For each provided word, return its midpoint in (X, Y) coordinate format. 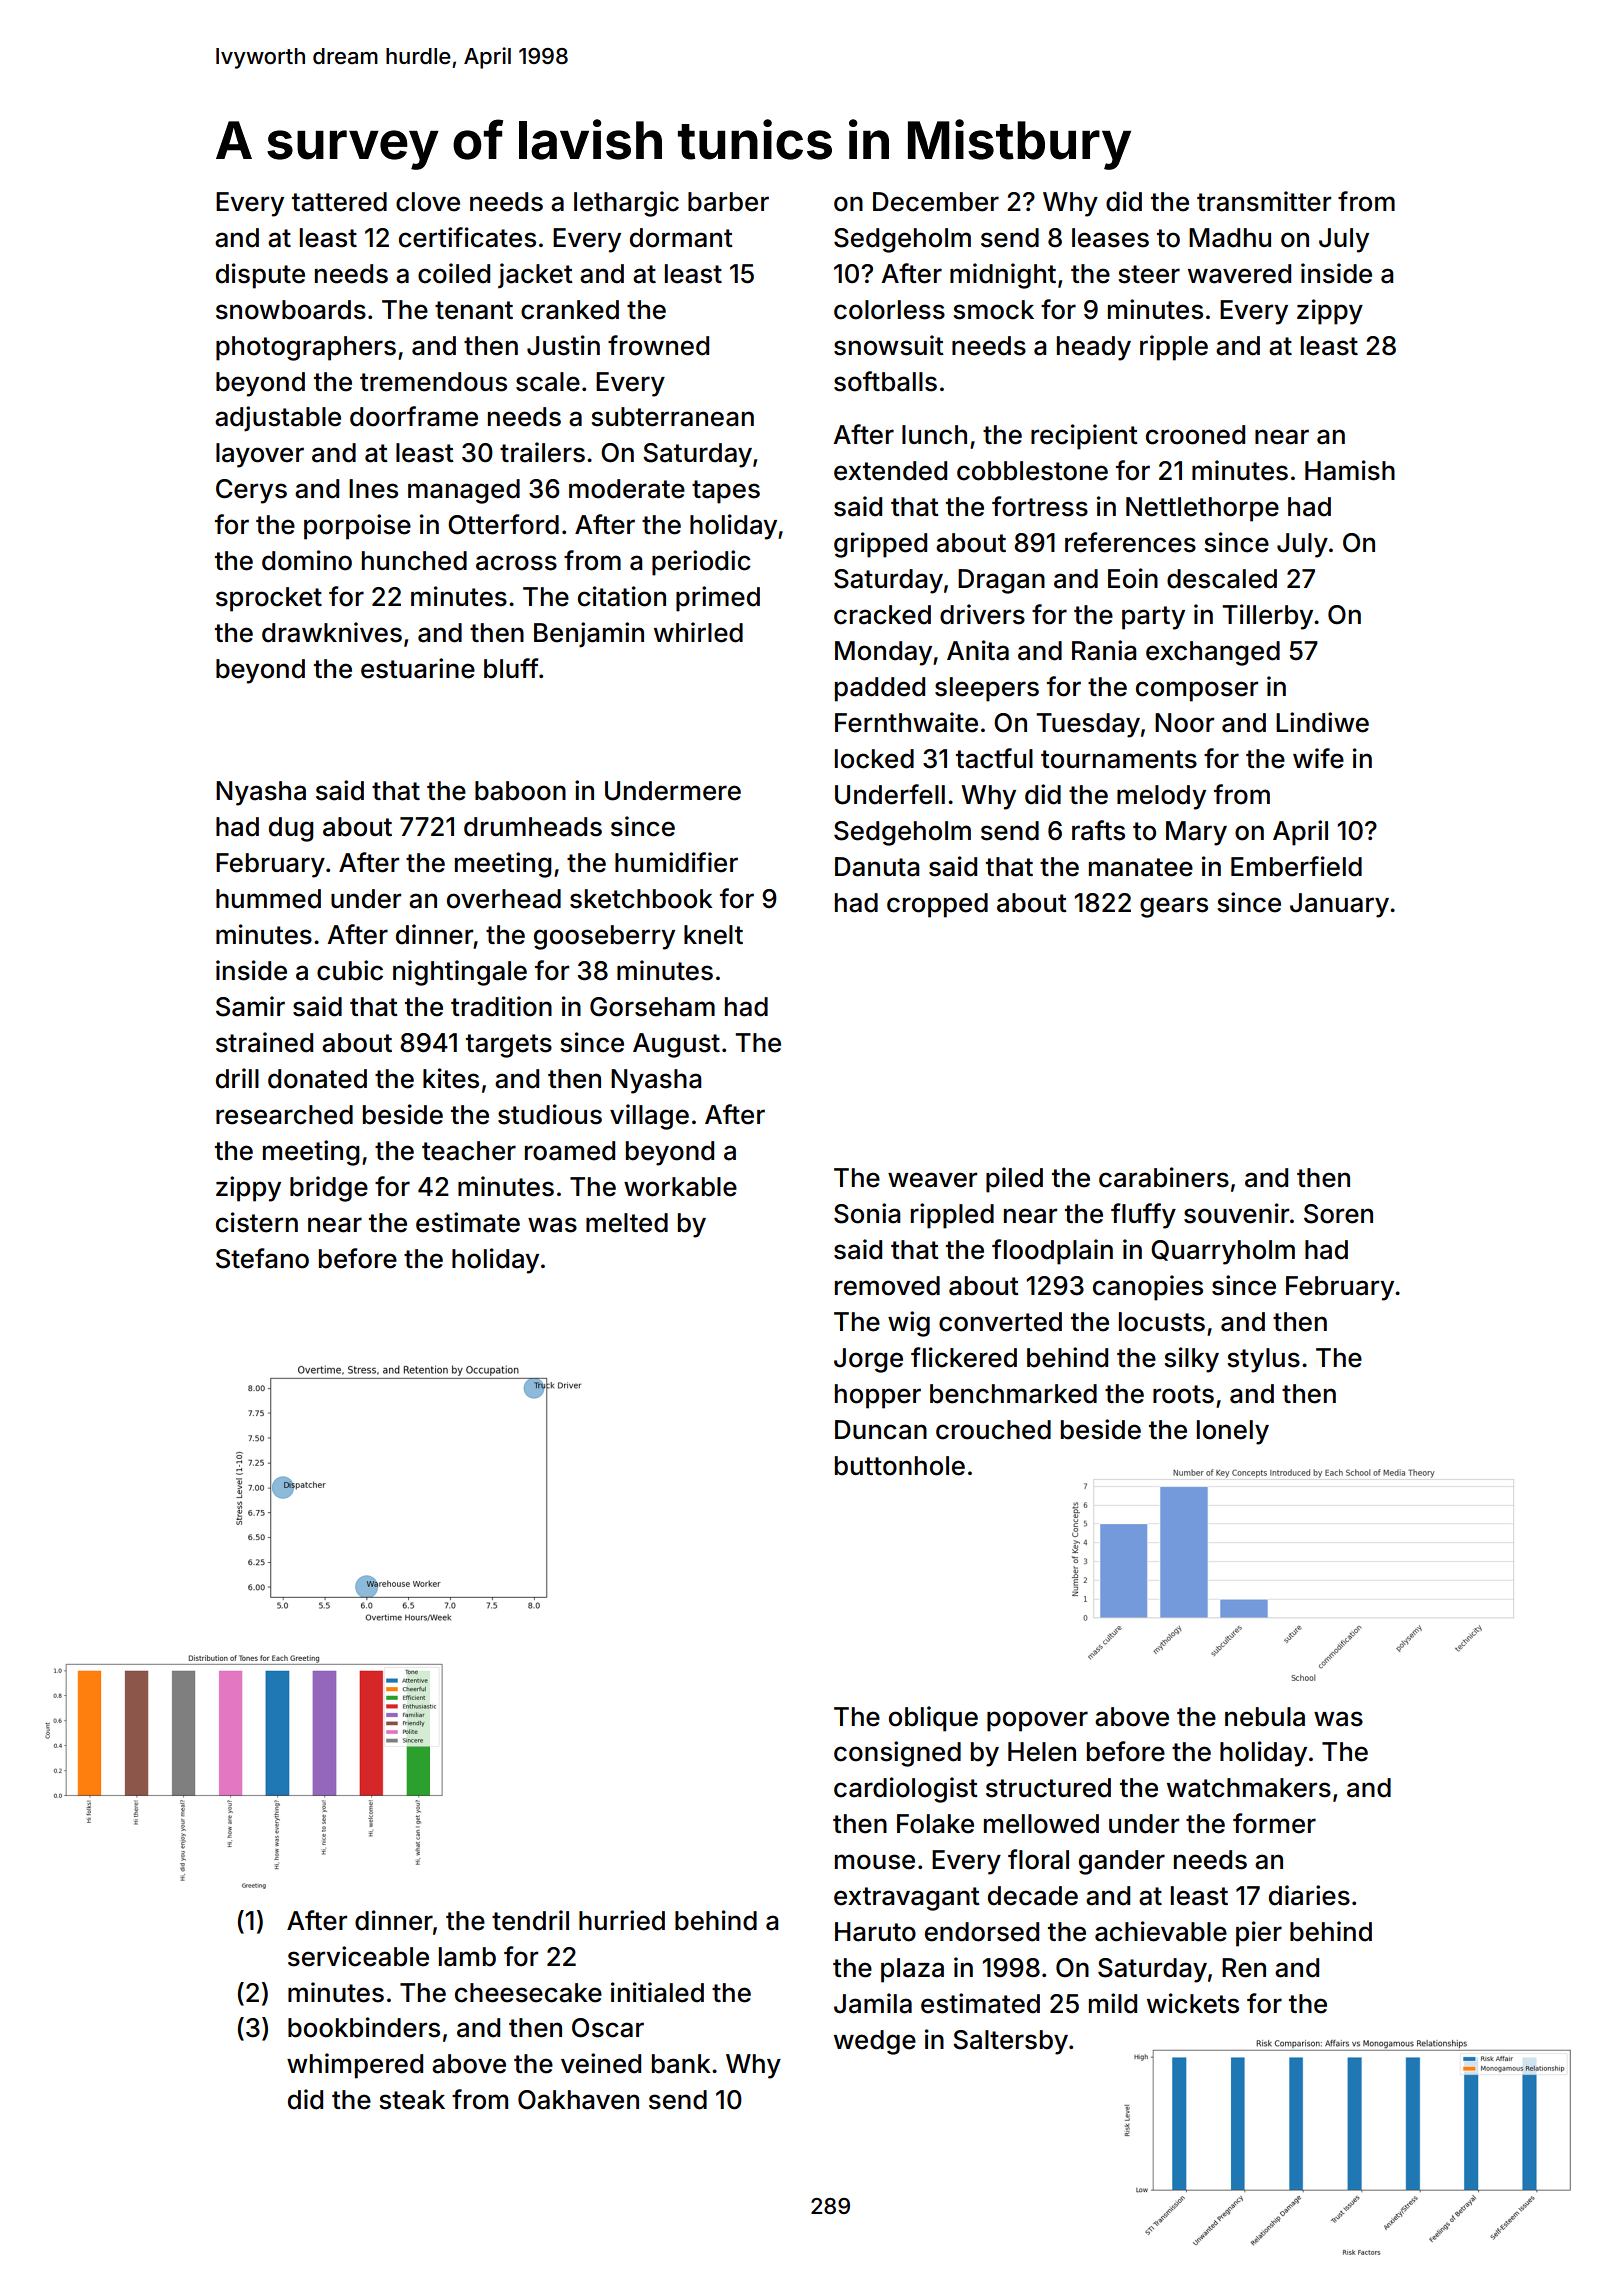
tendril (530, 1920)
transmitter (1264, 201)
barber (728, 202)
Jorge (868, 1360)
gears (1174, 907)
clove (428, 202)
